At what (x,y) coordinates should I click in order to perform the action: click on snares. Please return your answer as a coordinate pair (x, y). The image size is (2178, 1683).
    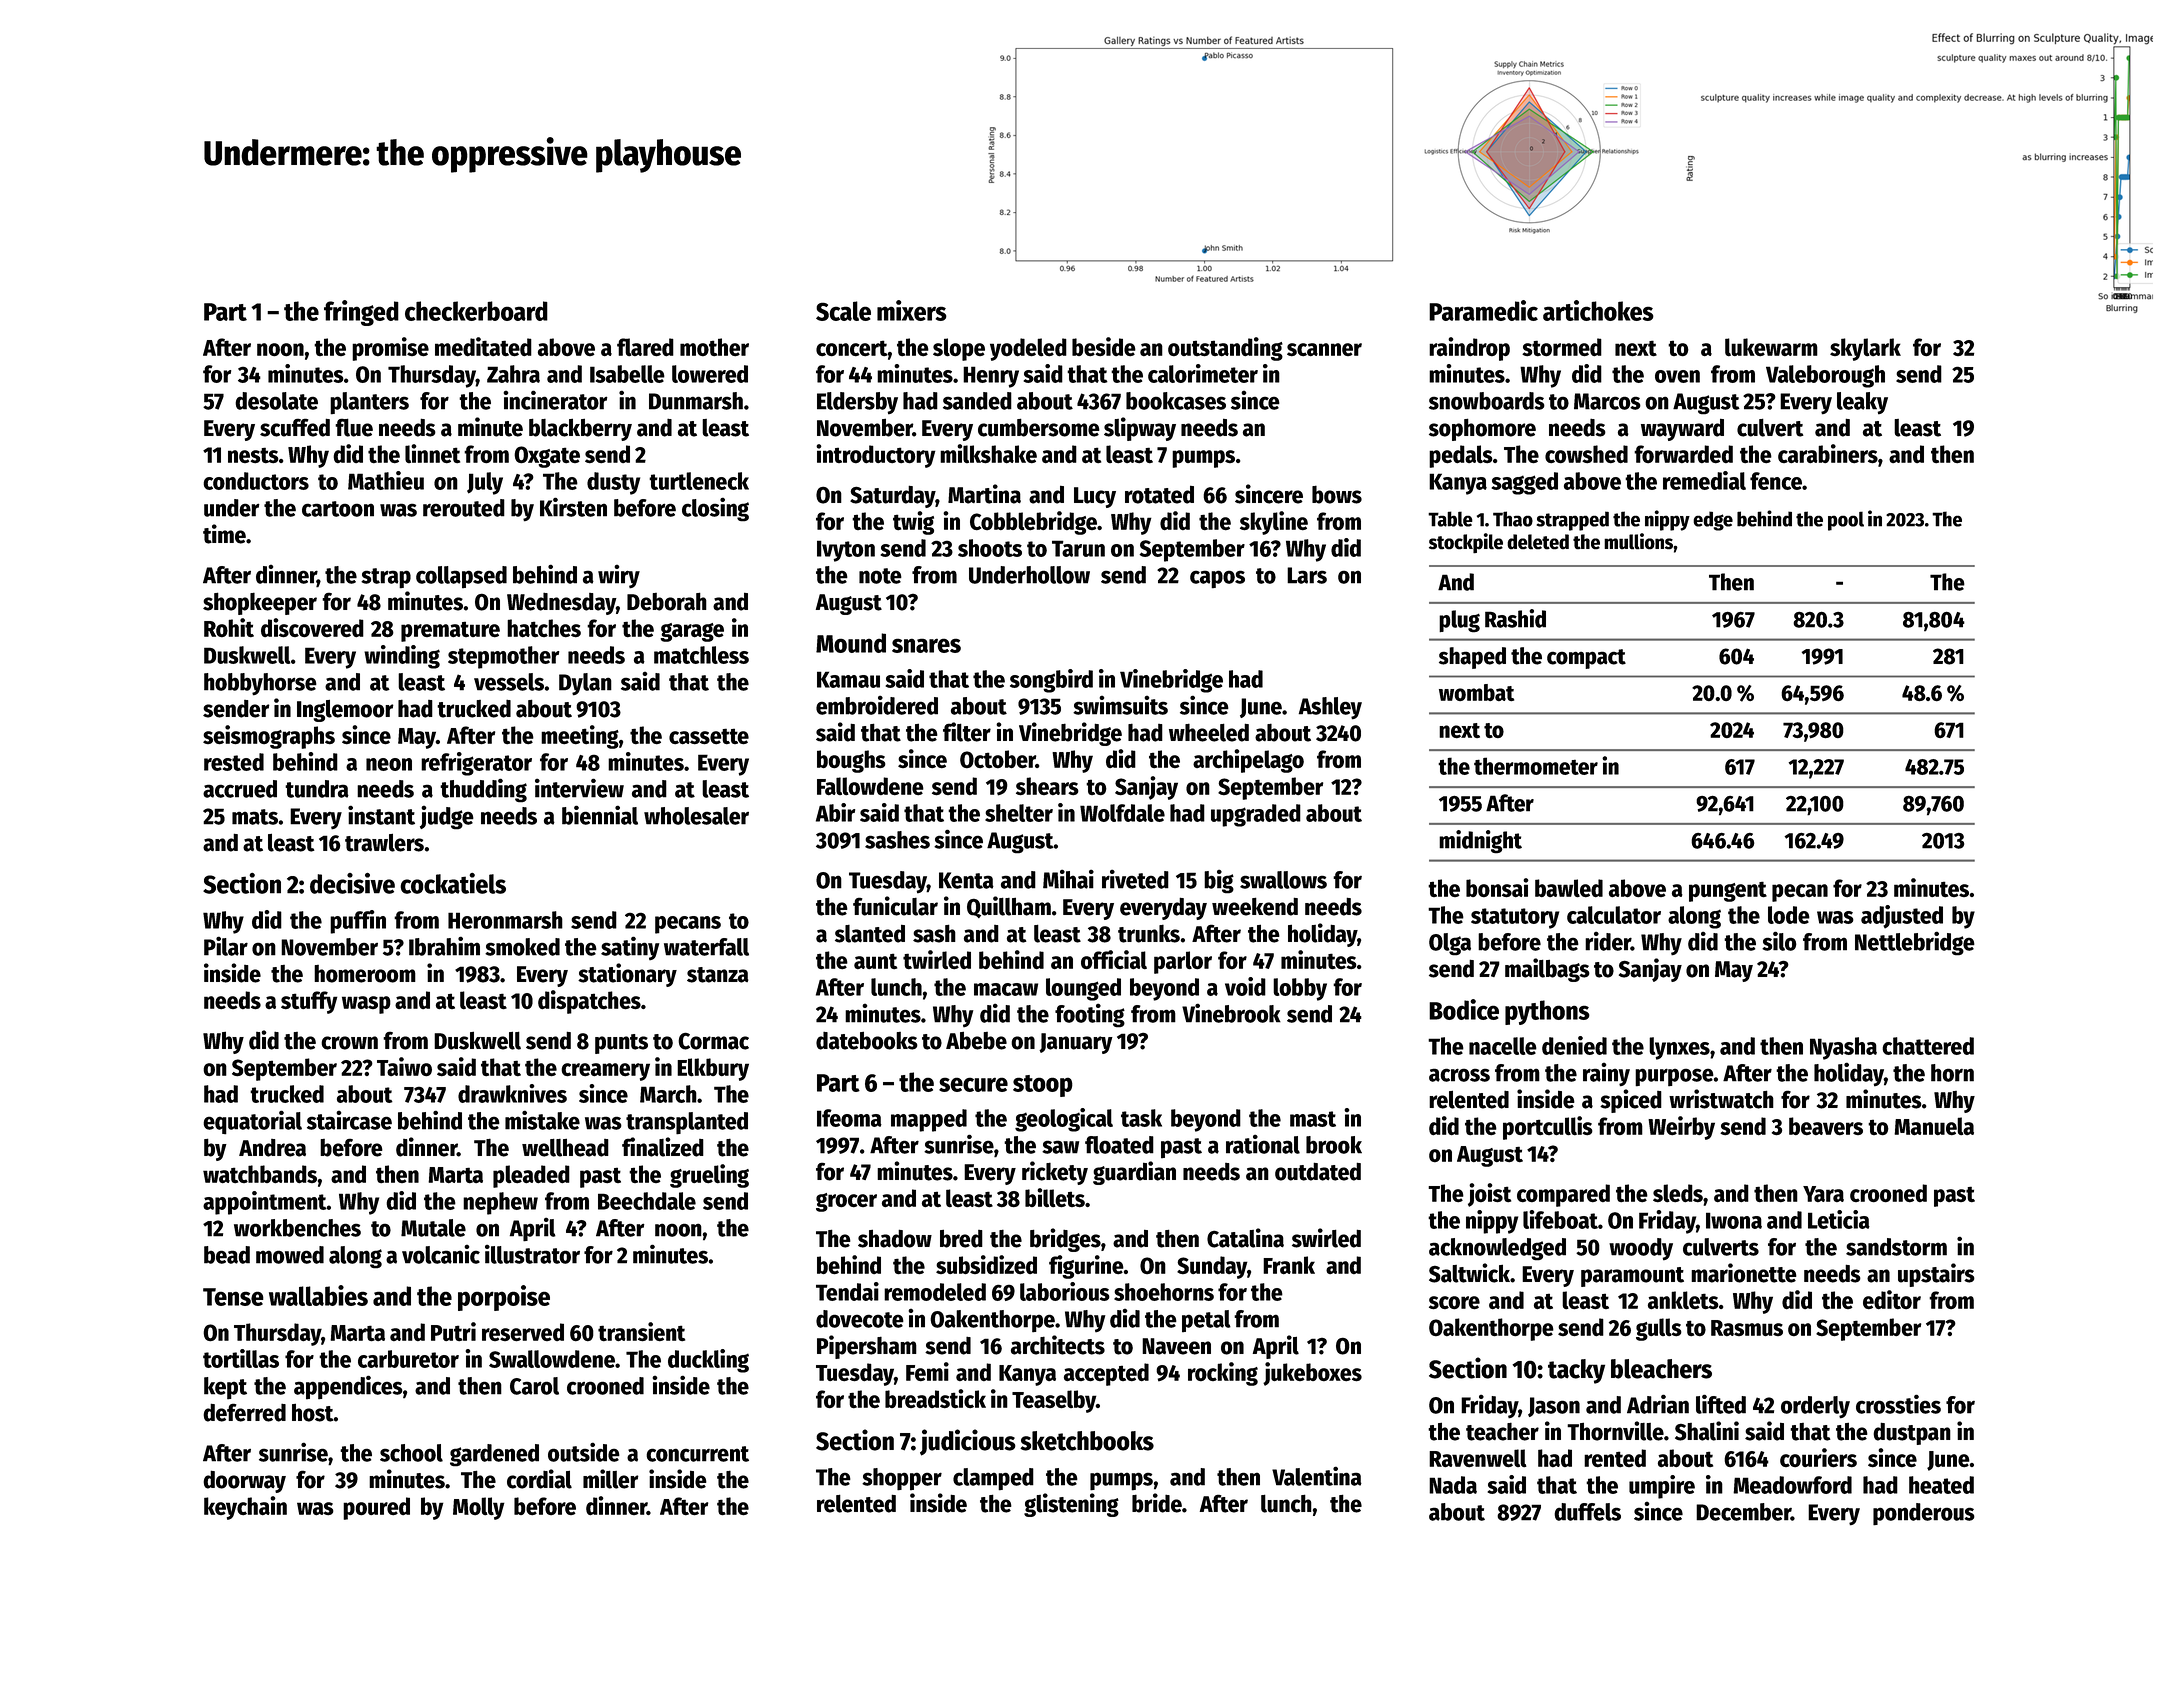
    Looking at the image, I should click on (926, 645).
